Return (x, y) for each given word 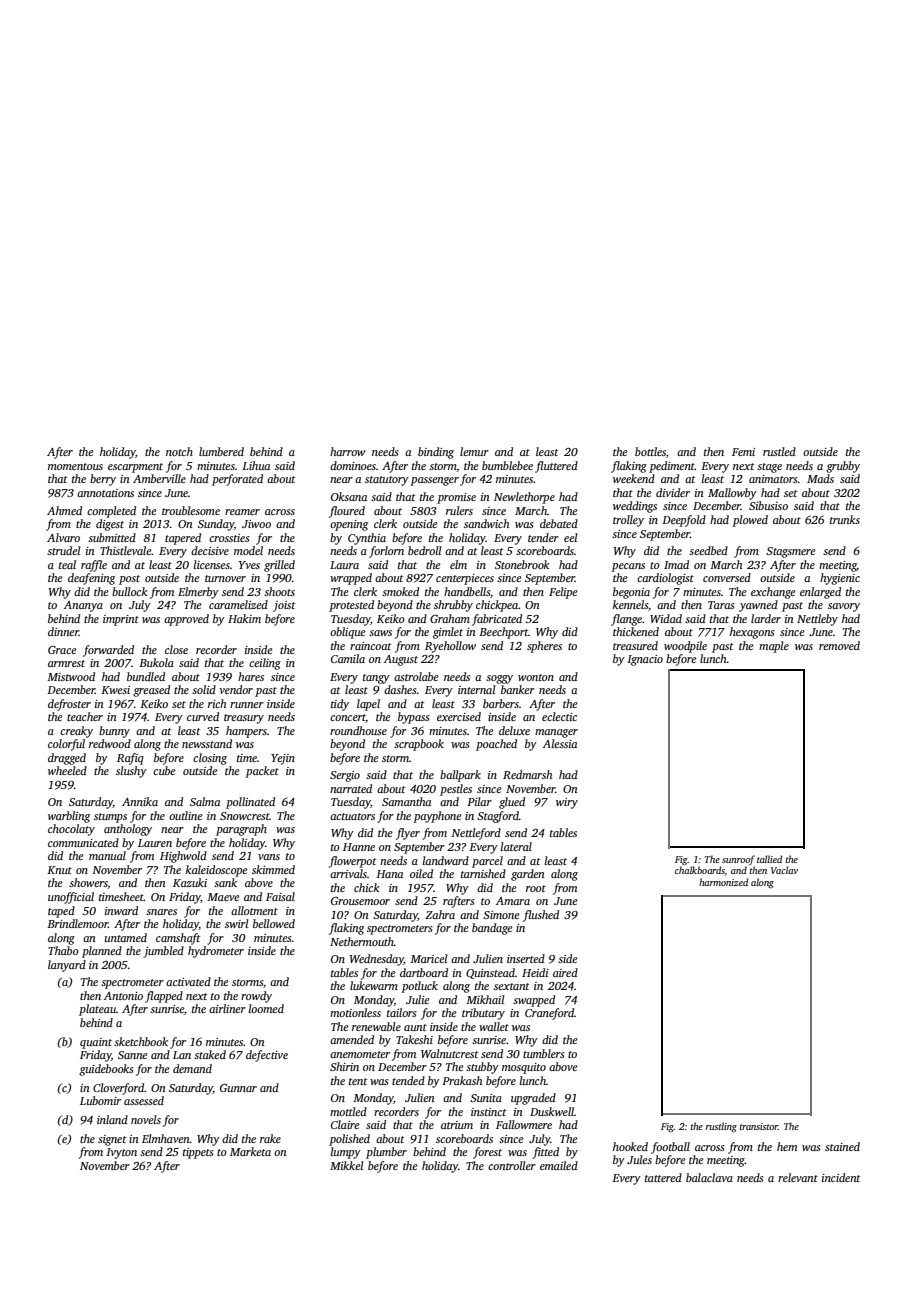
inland (112, 1119)
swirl (237, 923)
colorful (66, 745)
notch (179, 451)
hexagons (752, 633)
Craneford (549, 1014)
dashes (400, 689)
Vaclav (784, 870)
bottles (650, 451)
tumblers (544, 1053)
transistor (758, 1126)
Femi (743, 452)
